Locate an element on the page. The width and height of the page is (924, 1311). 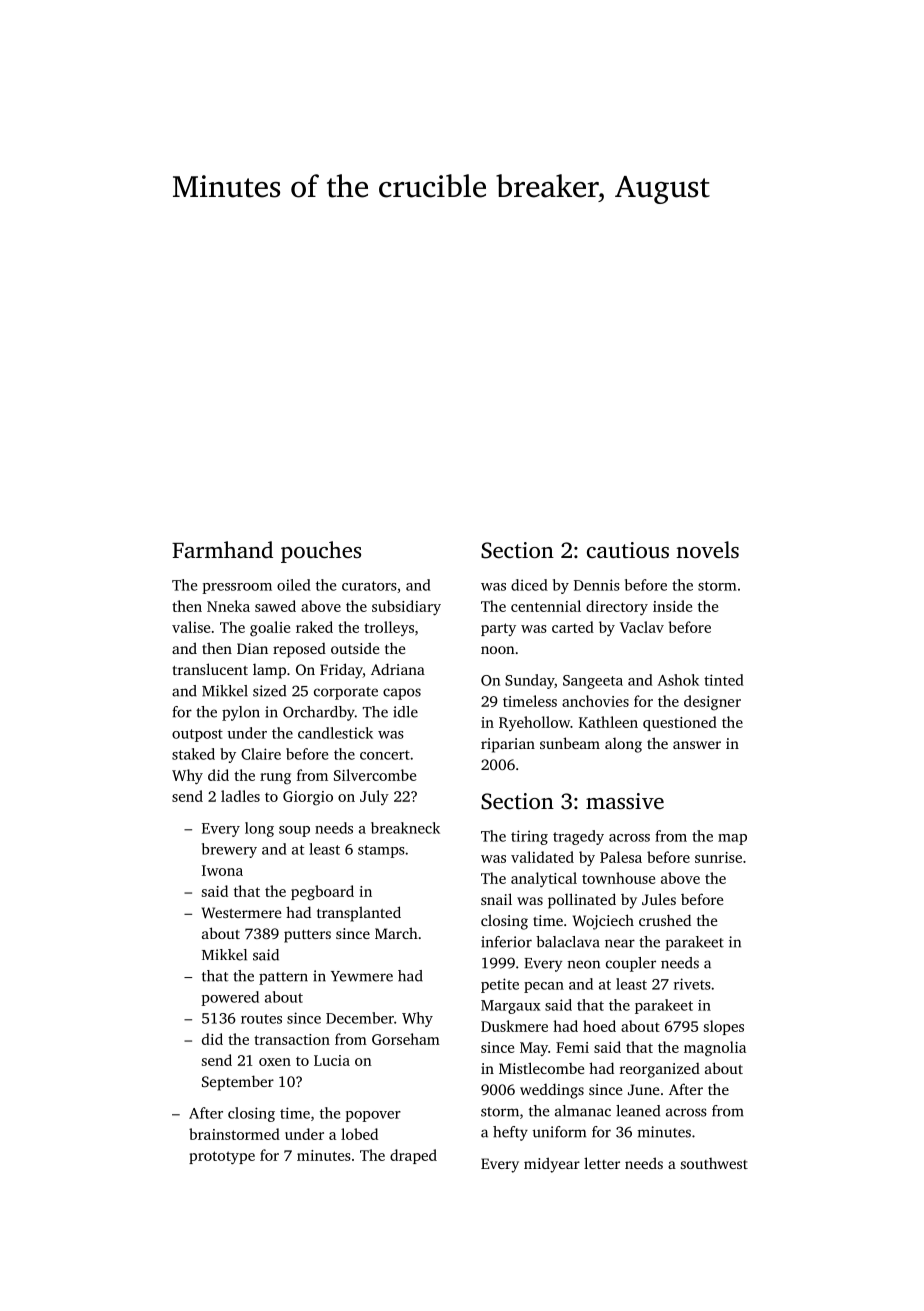
sawed is located at coordinates (275, 606).
